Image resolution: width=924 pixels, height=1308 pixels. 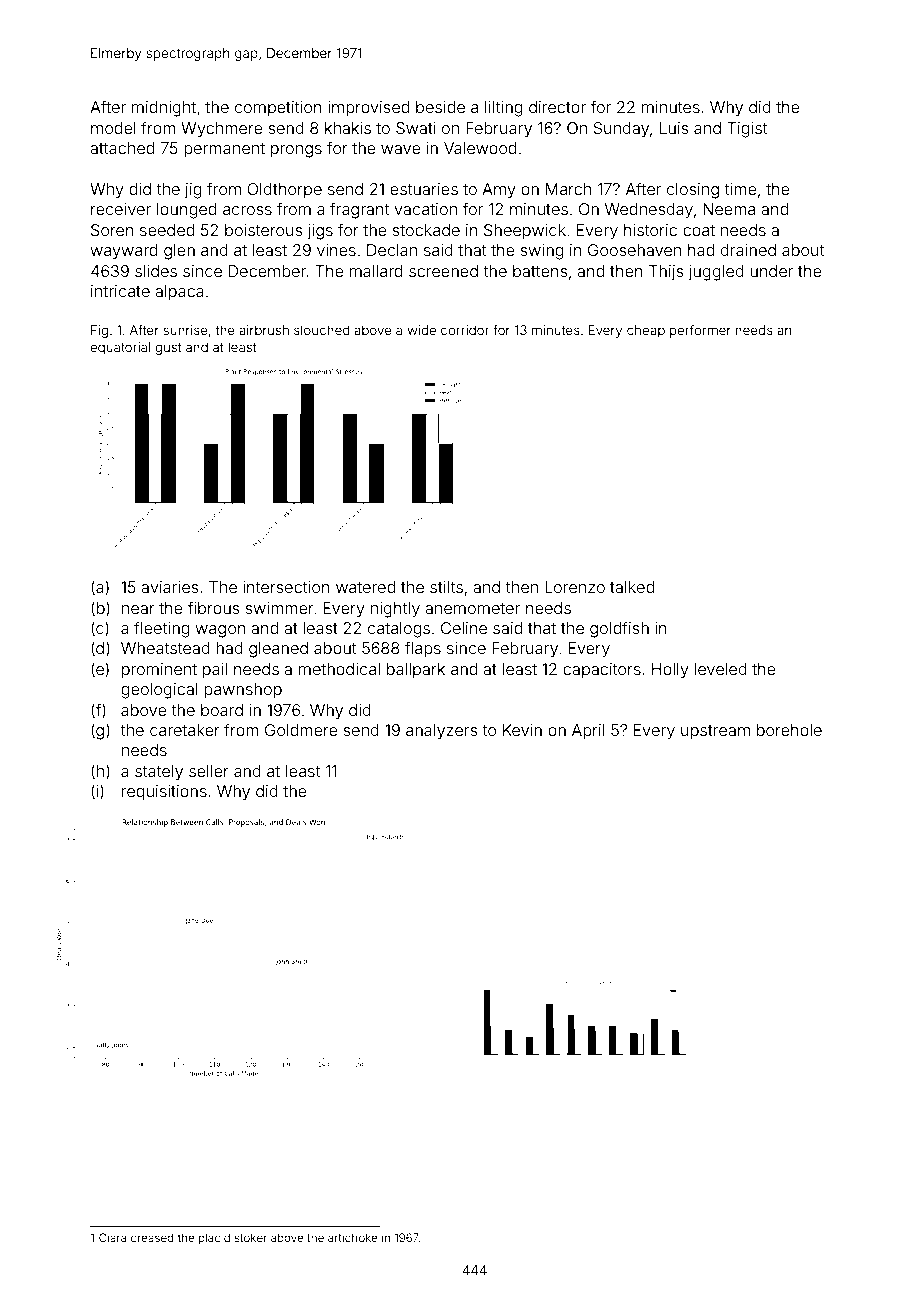 I want to click on Tigist, so click(x=747, y=130).
